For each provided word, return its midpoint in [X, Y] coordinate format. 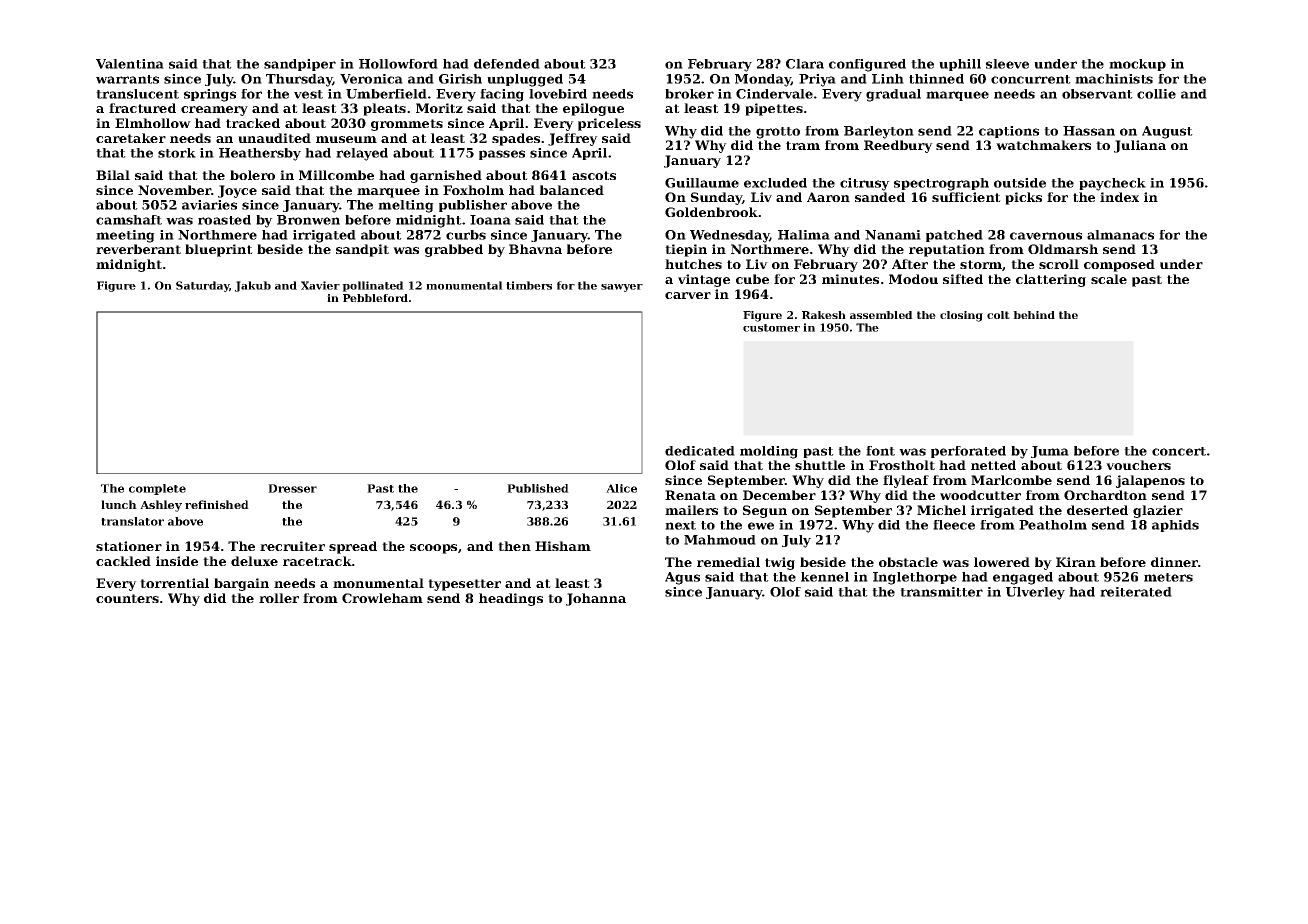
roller [279, 598]
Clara [805, 64]
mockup [1137, 65]
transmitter [941, 592]
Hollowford [398, 64]
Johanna [596, 599]
